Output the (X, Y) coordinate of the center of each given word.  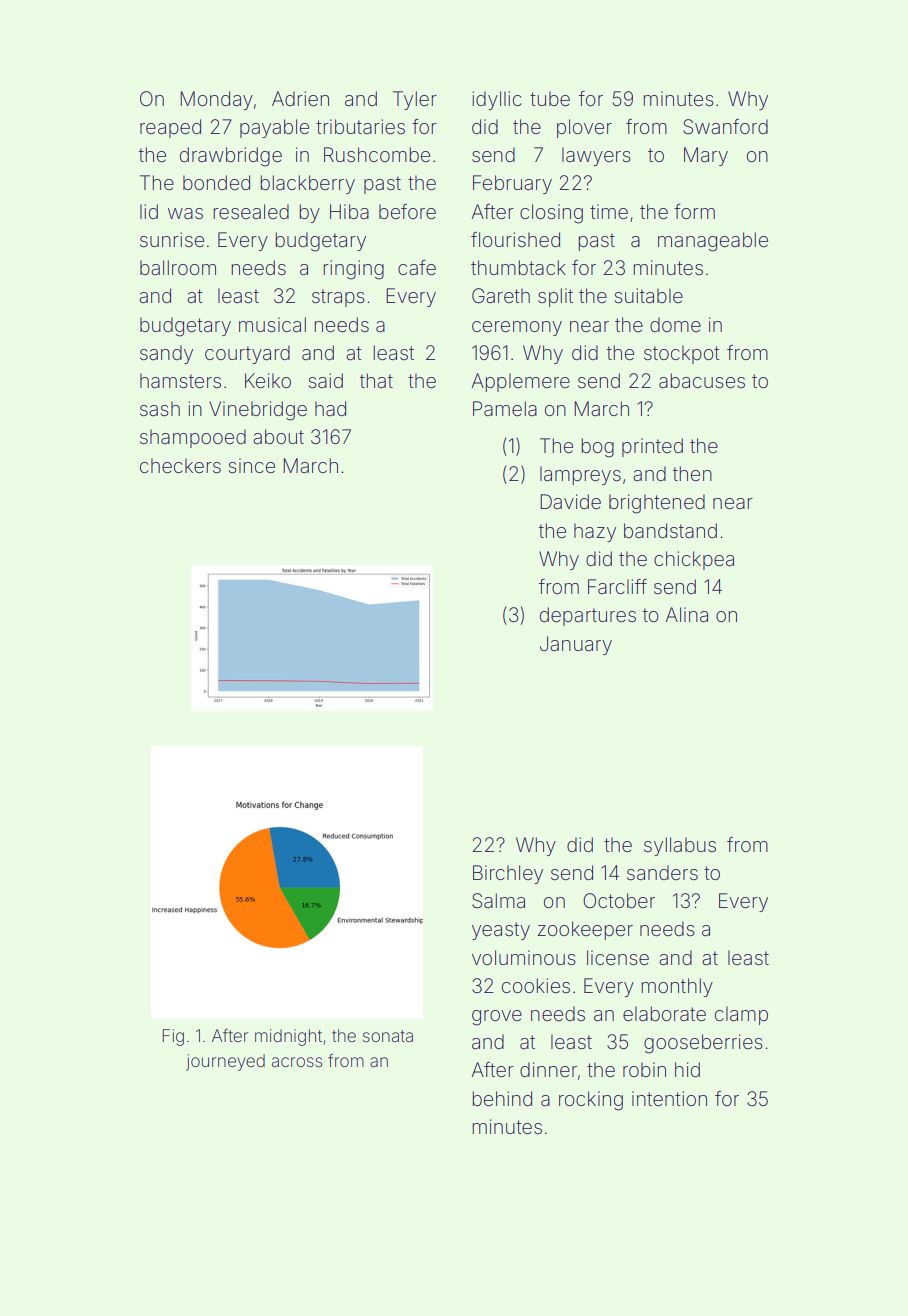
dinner (548, 1069)
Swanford (725, 127)
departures (588, 616)
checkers (180, 465)
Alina (686, 615)
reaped (170, 128)
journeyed (225, 1062)
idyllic (497, 100)
